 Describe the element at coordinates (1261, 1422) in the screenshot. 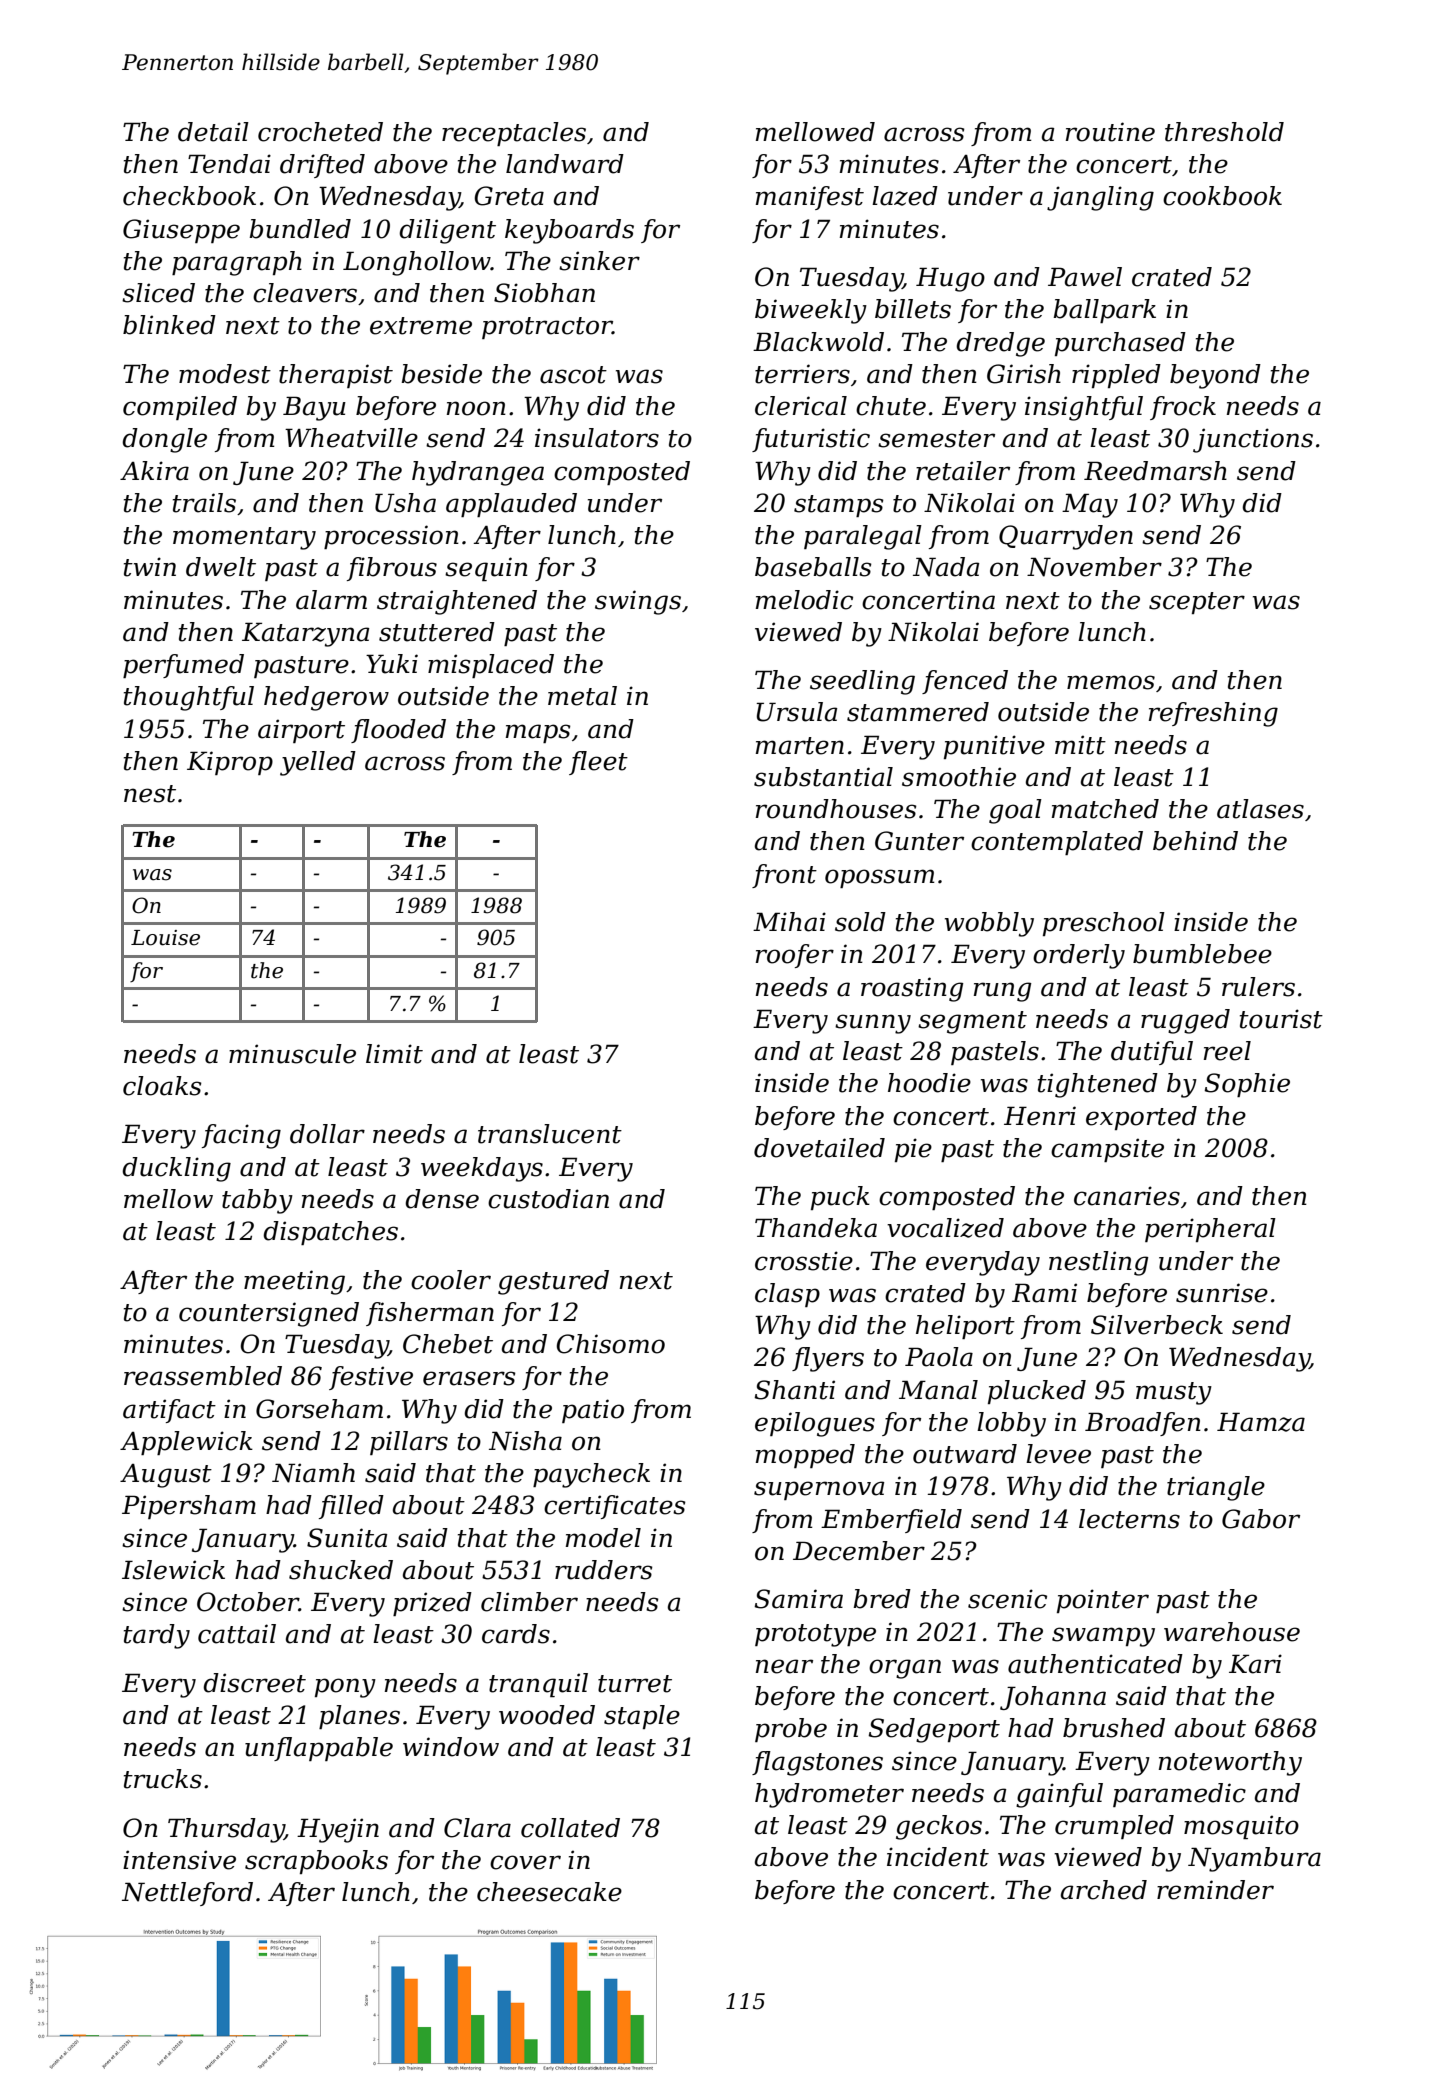

I see `Hamza` at that location.
